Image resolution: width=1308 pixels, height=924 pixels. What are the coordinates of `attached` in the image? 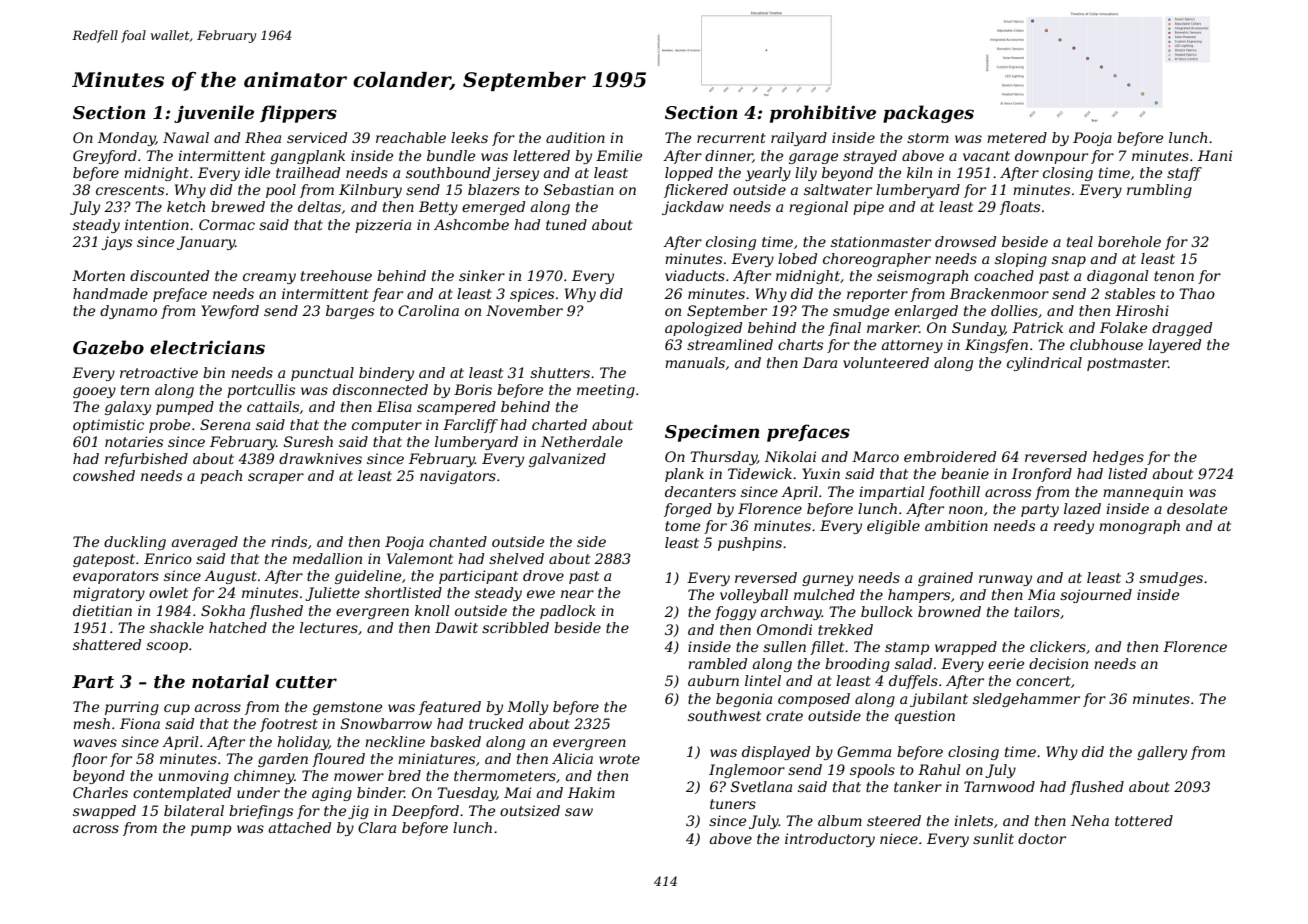 It's located at (300, 827).
